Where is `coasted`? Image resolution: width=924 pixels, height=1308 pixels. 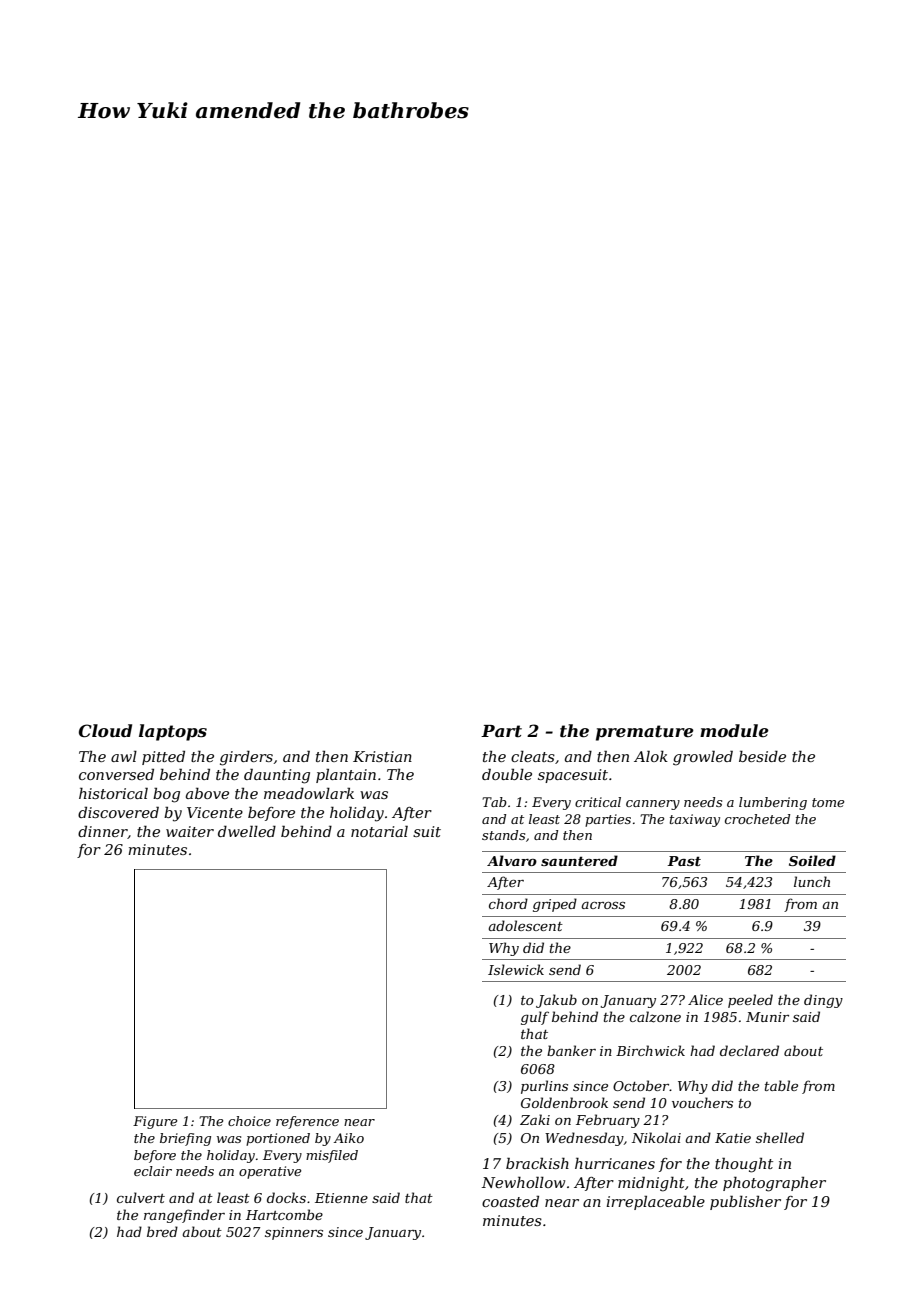 coasted is located at coordinates (510, 1201).
